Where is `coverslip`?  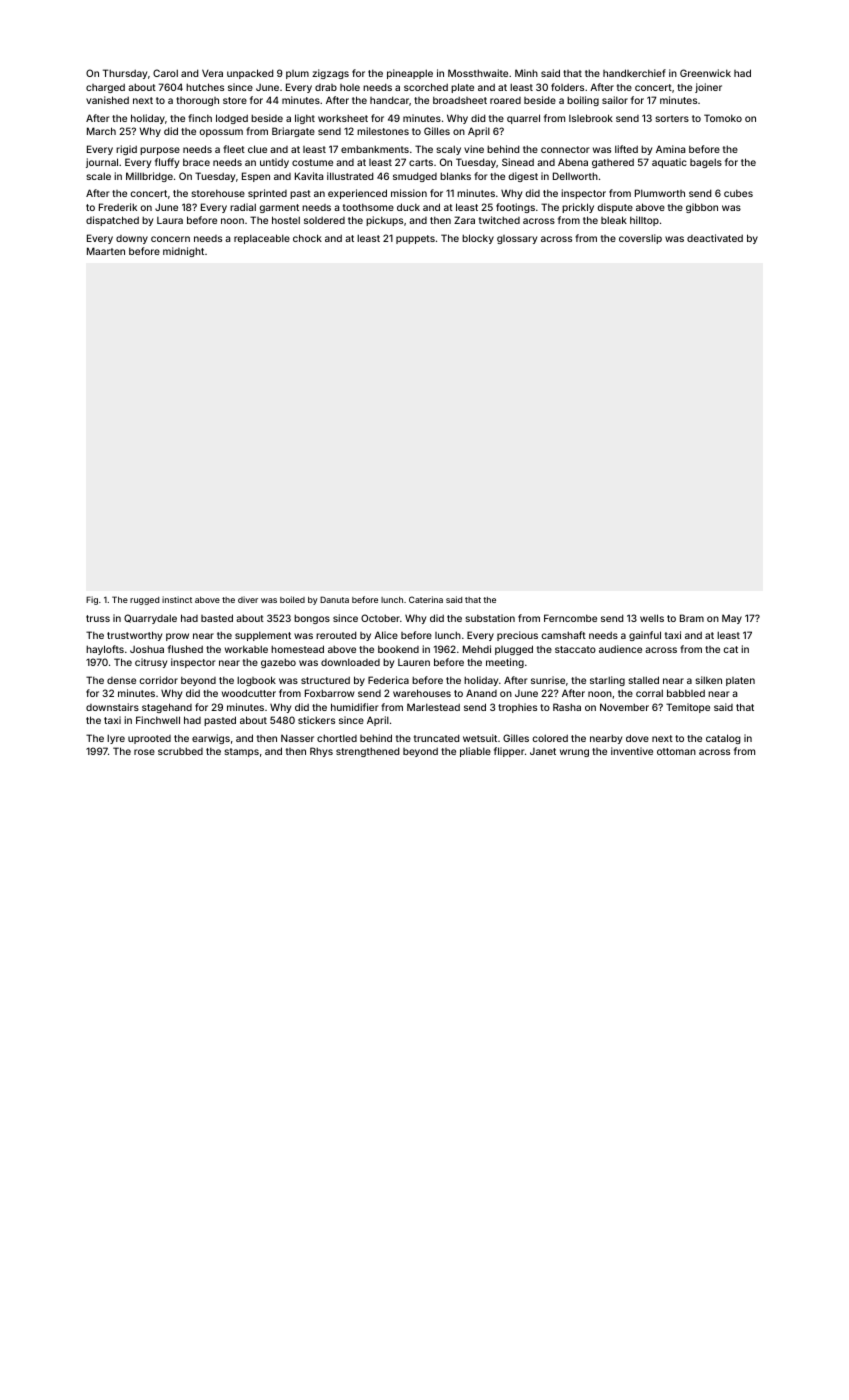 coverslip is located at coordinates (640, 239).
